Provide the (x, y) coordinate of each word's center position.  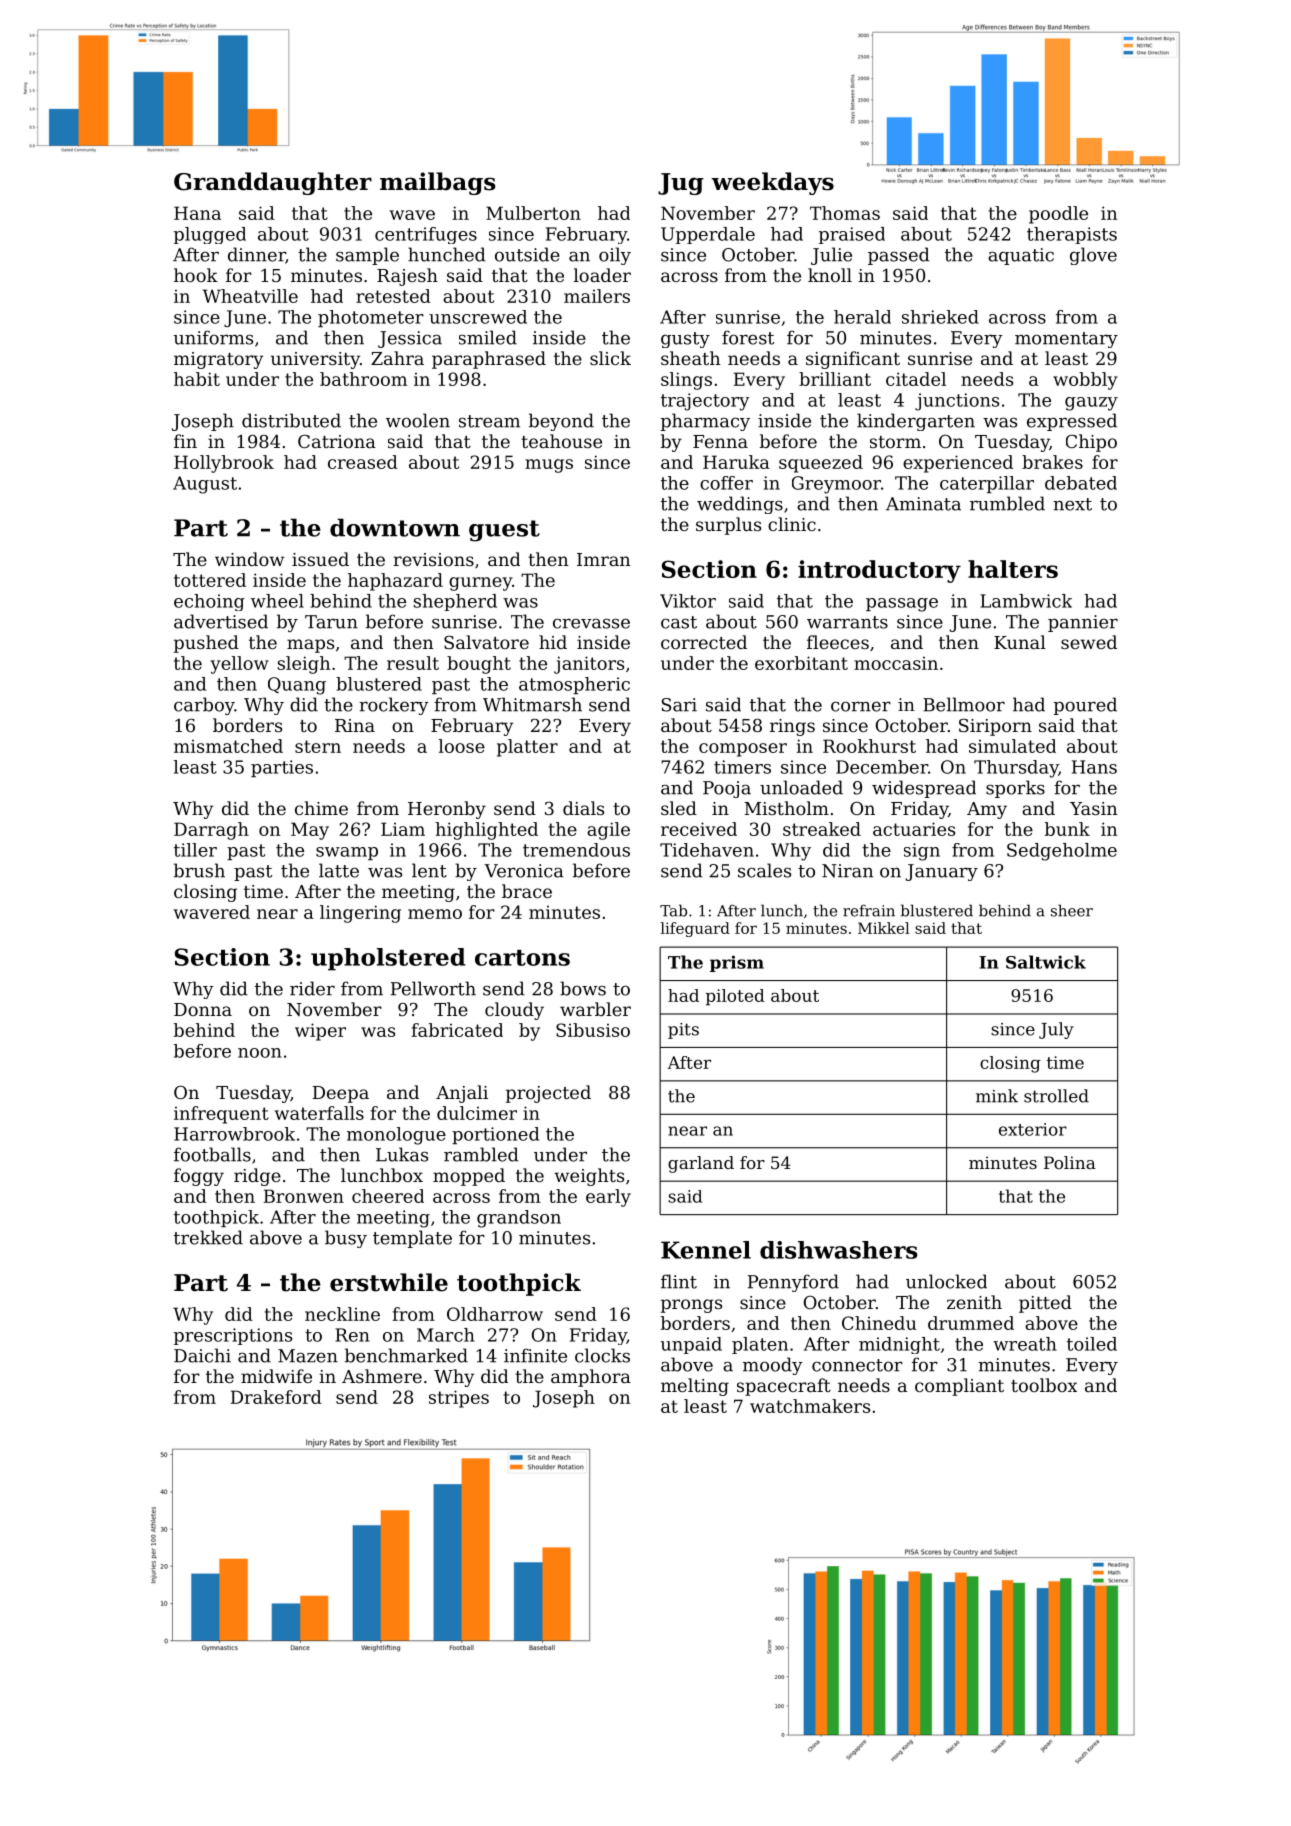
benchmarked (406, 1355)
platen (760, 1345)
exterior (1033, 1129)
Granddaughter (273, 183)
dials (583, 808)
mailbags (438, 183)
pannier (1083, 623)
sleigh (303, 665)
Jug (681, 184)
